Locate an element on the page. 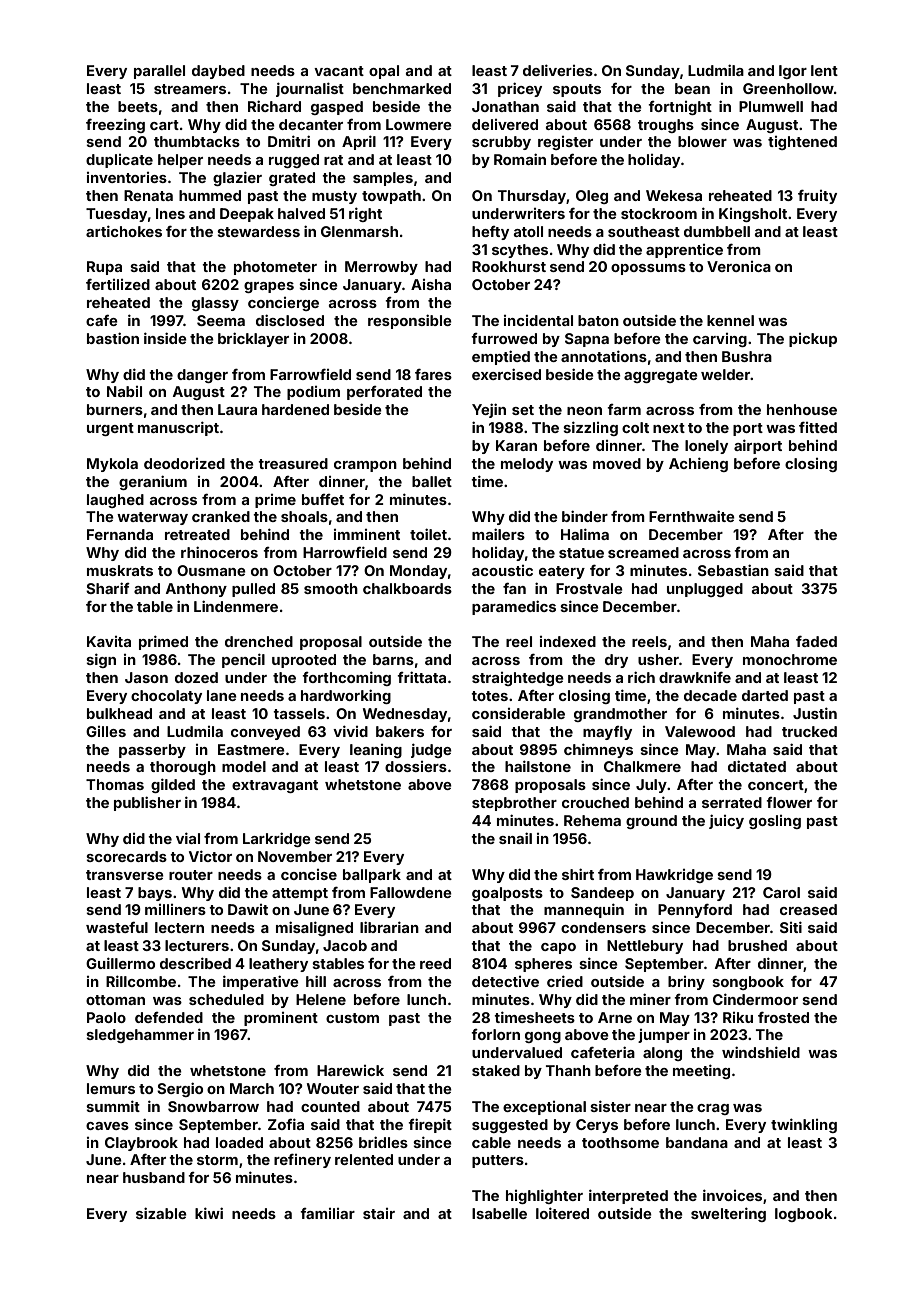  Guillermo is located at coordinates (120, 963).
